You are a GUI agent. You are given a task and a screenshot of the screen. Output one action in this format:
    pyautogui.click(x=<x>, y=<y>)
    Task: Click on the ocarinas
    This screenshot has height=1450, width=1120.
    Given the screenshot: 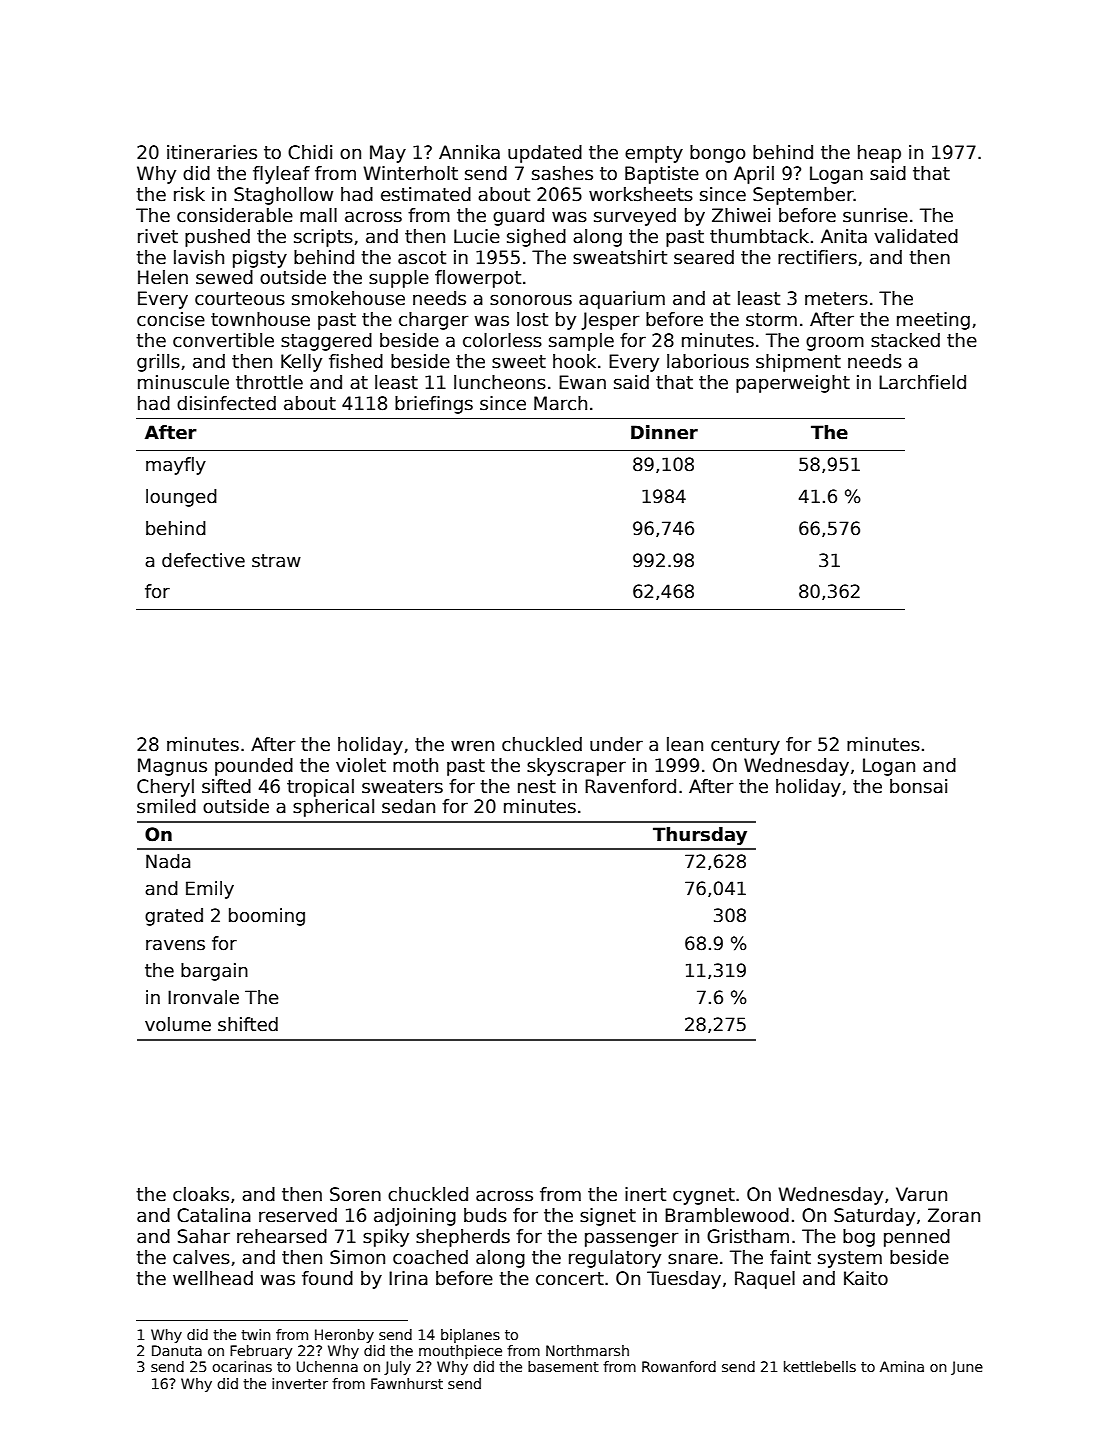 What is the action you would take?
    pyautogui.click(x=242, y=1366)
